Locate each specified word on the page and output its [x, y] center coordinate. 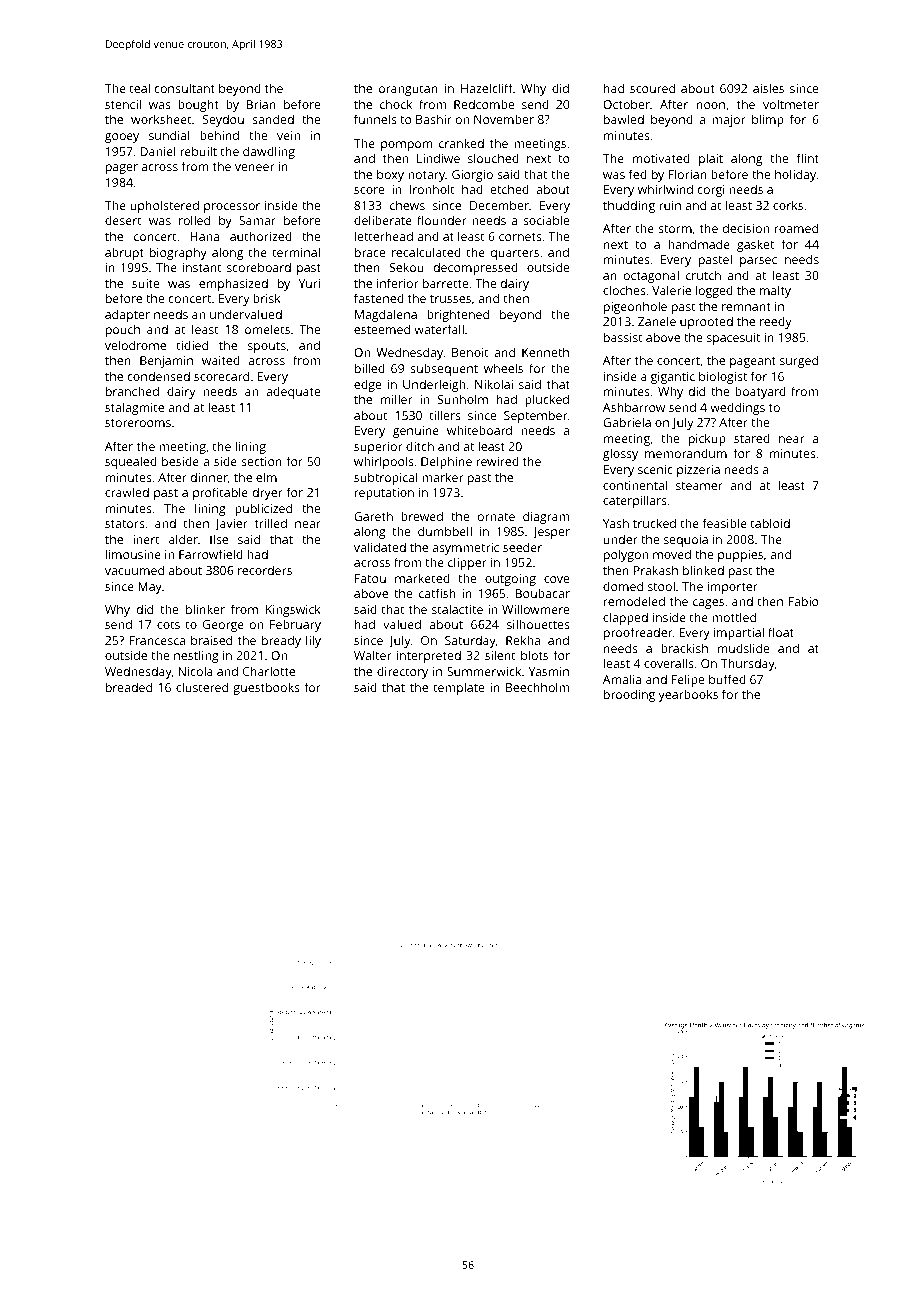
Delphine [446, 462]
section [261, 461]
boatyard [760, 392]
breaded [129, 687]
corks [788, 205]
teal [139, 88]
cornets [520, 237]
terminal [296, 252]
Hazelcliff [487, 88]
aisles [768, 88]
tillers [445, 415]
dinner [209, 477]
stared [752, 438]
